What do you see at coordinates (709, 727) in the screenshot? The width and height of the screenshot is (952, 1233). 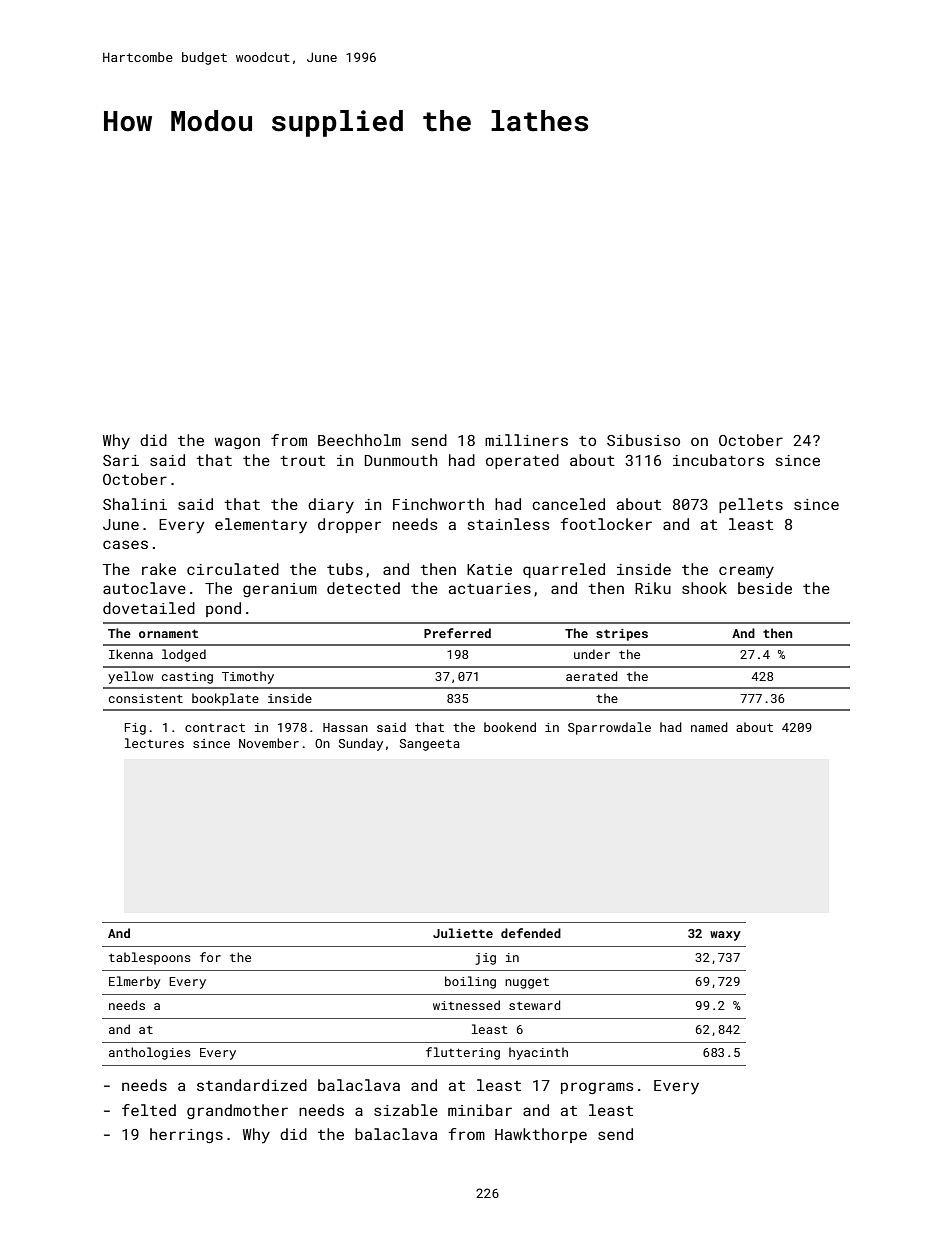 I see `named` at bounding box center [709, 727].
